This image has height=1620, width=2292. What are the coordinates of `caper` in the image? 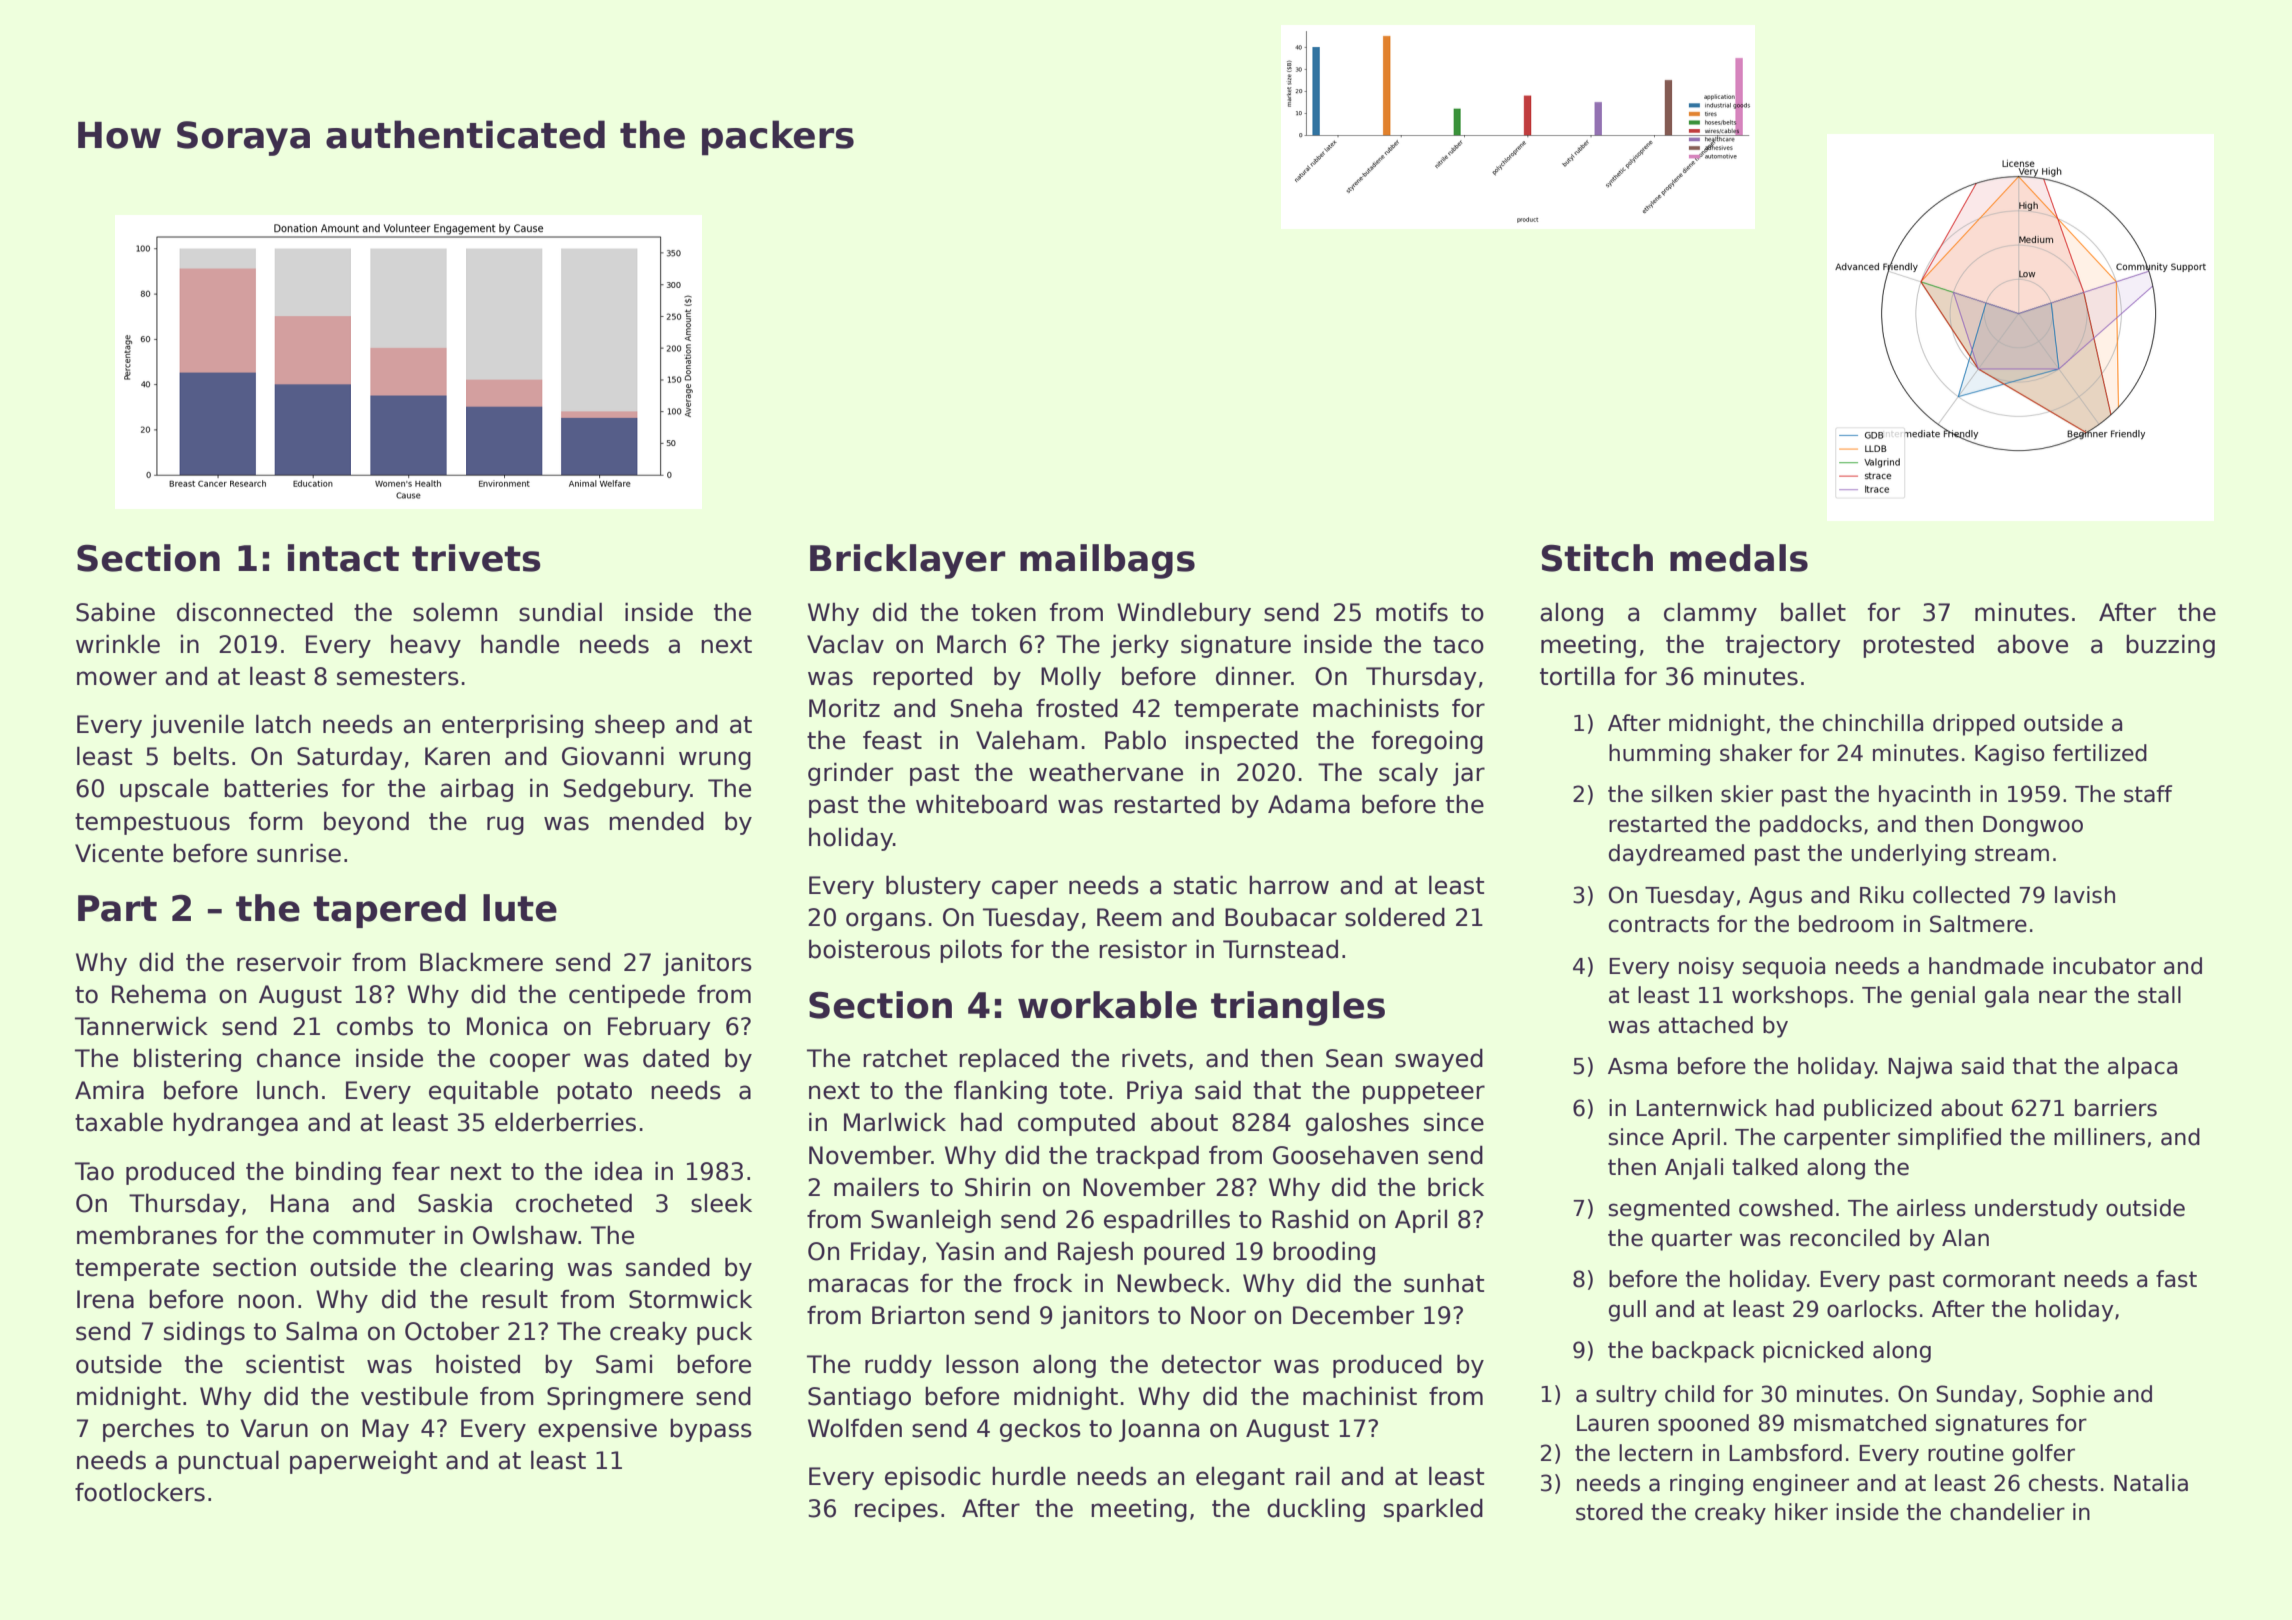 It's located at (1025, 889).
